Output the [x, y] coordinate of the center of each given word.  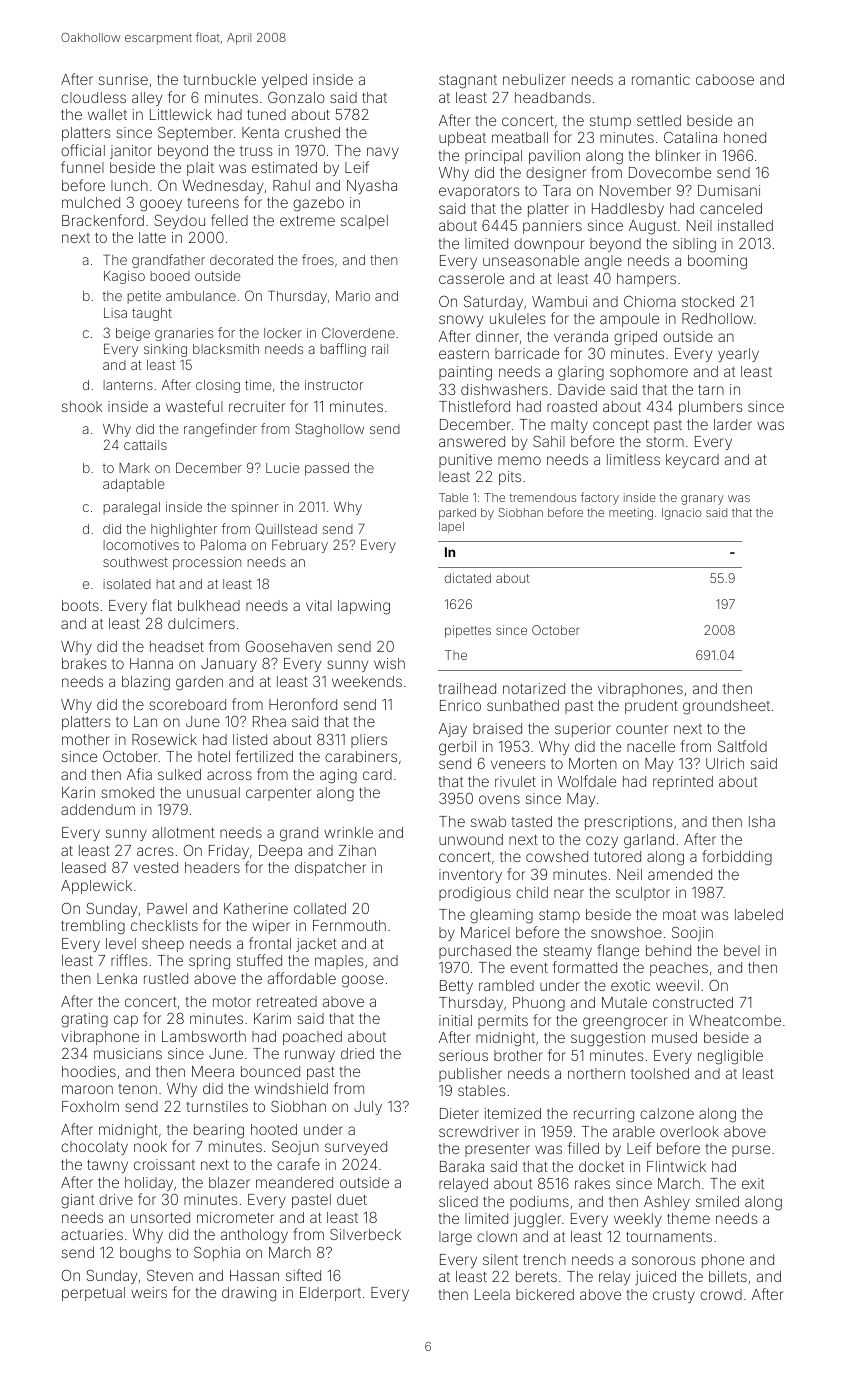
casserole [471, 278]
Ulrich [725, 763]
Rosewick [164, 739]
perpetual [93, 1294]
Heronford [303, 704]
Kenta [260, 132]
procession [207, 563]
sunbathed [523, 705]
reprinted [683, 783]
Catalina [690, 137]
